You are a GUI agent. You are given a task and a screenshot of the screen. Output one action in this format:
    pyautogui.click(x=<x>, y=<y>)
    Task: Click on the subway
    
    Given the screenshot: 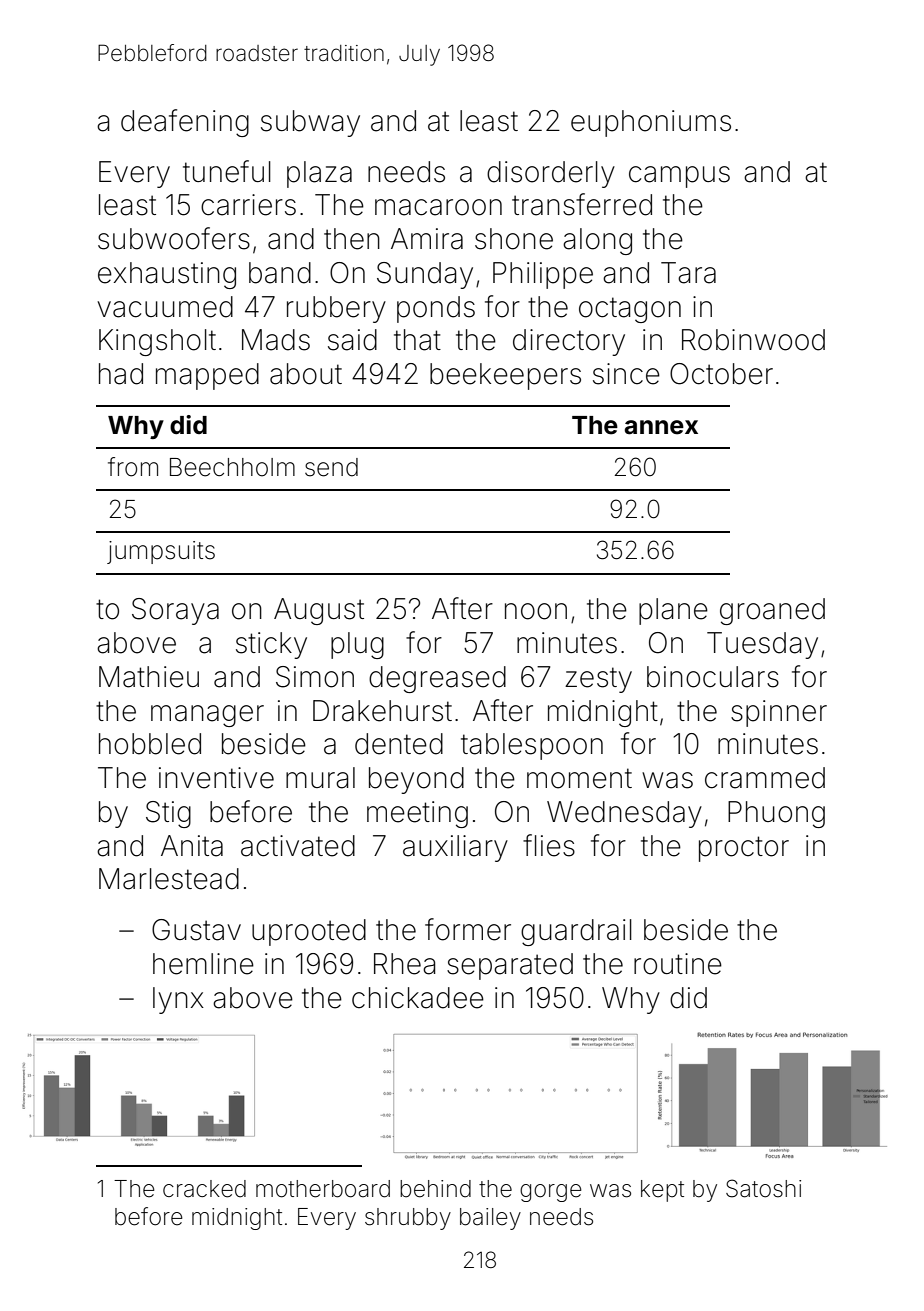 What is the action you would take?
    pyautogui.click(x=310, y=123)
